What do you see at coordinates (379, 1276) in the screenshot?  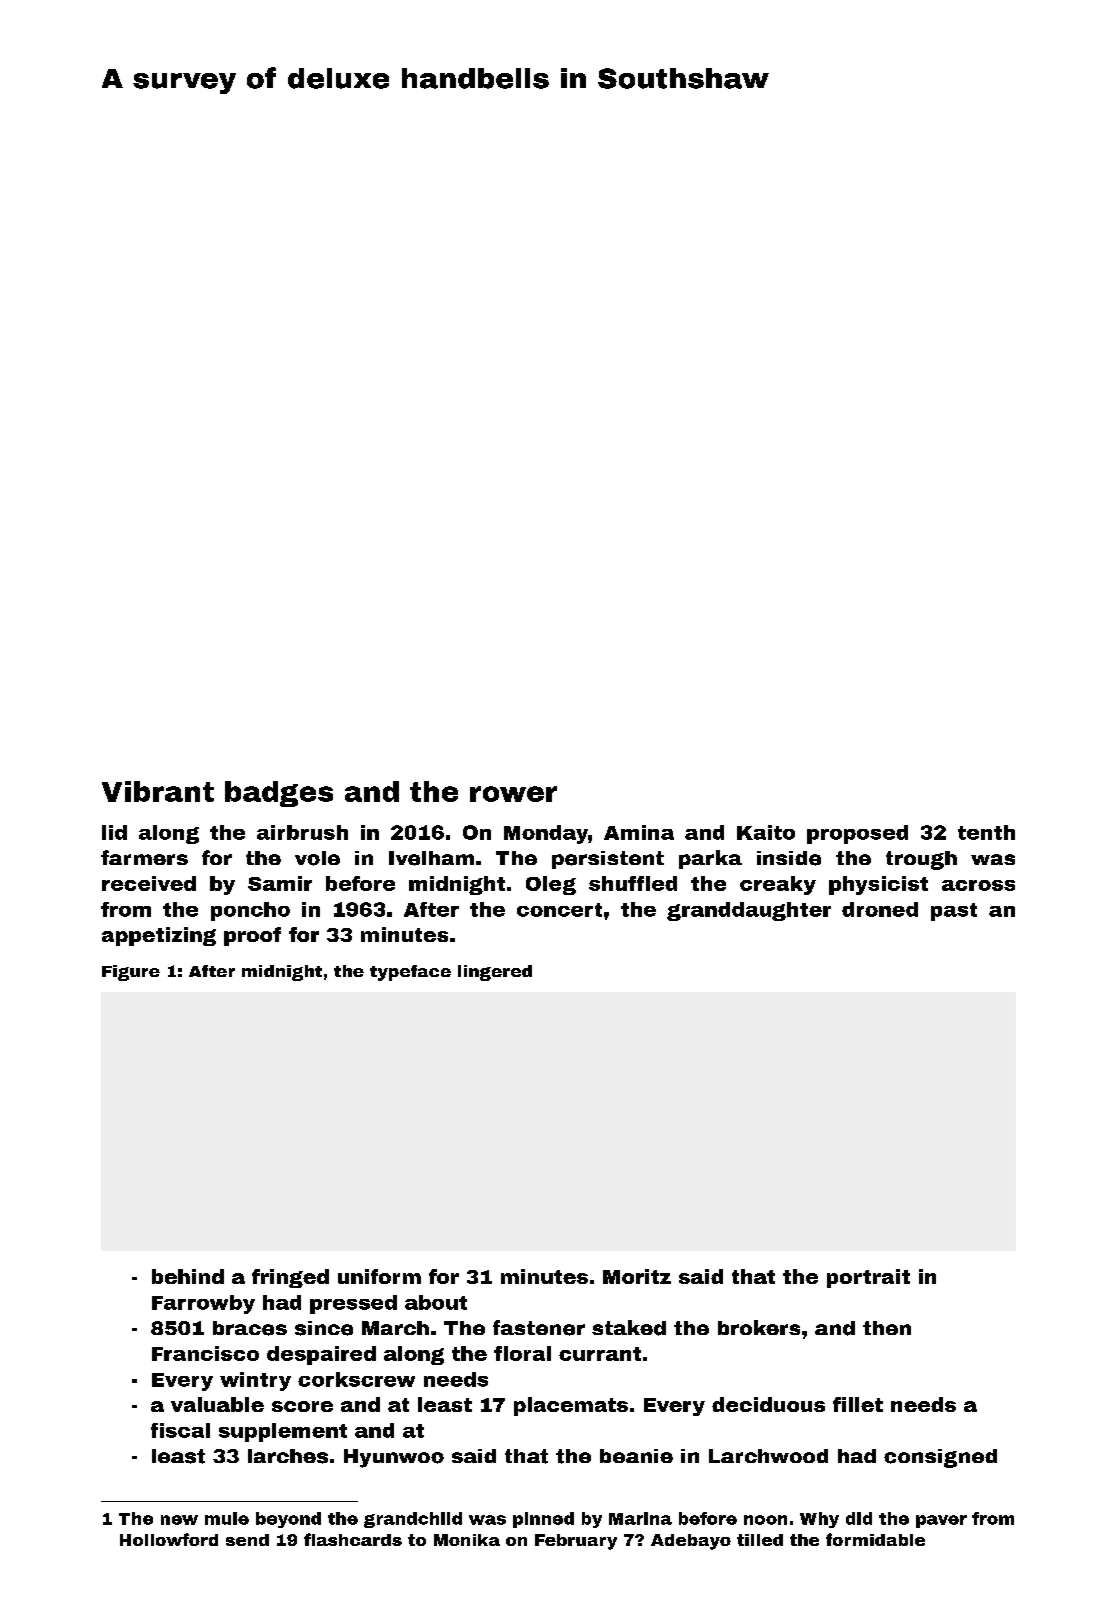 I see `uniform` at bounding box center [379, 1276].
